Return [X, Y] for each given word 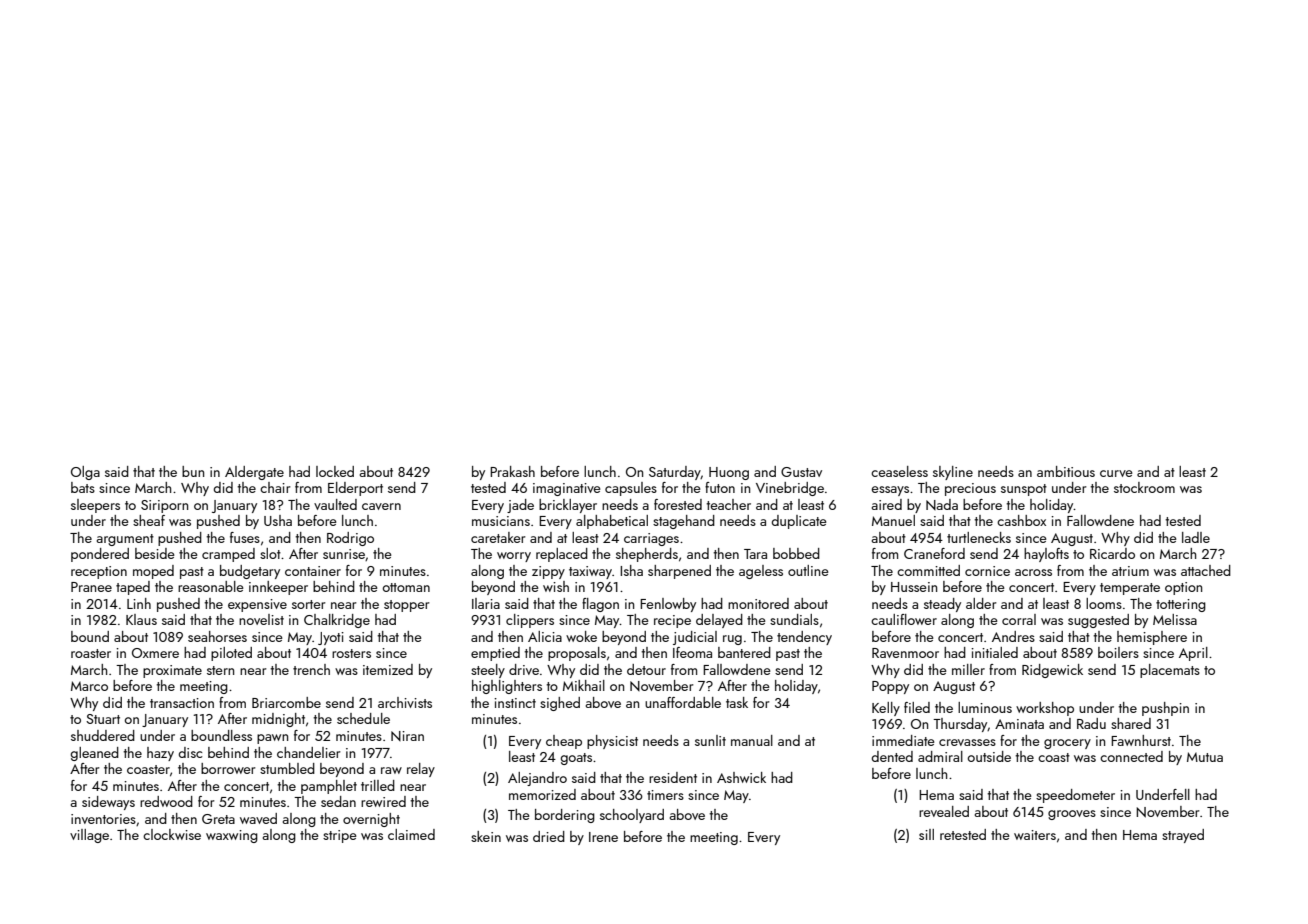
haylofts [1046, 555]
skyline [953, 473]
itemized [388, 669]
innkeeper [278, 588]
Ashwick [741, 777]
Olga [85, 473]
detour [646, 669]
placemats [1170, 671]
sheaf [149, 520]
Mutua [1205, 757]
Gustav [801, 472]
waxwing [232, 836]
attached [1206, 570]
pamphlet [329, 787]
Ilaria [486, 603]
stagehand [684, 522]
